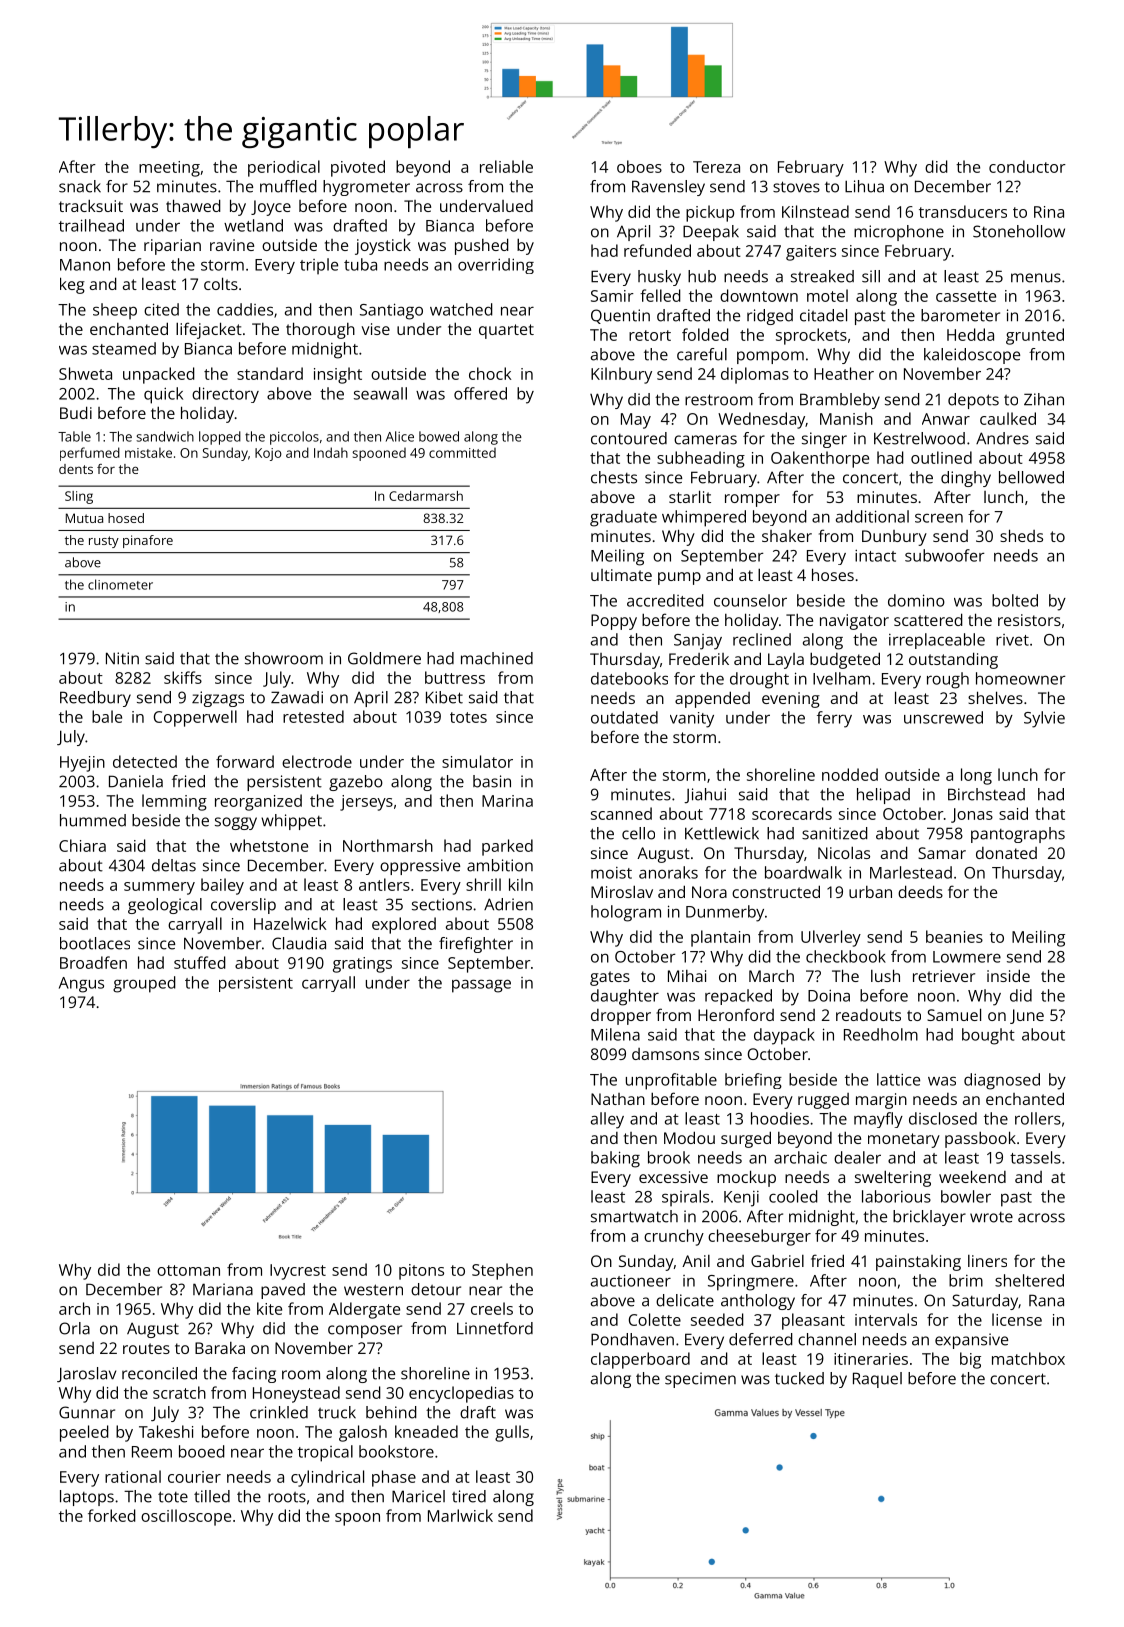 This document has width=1124, height=1627. I want to click on passage, so click(481, 986).
